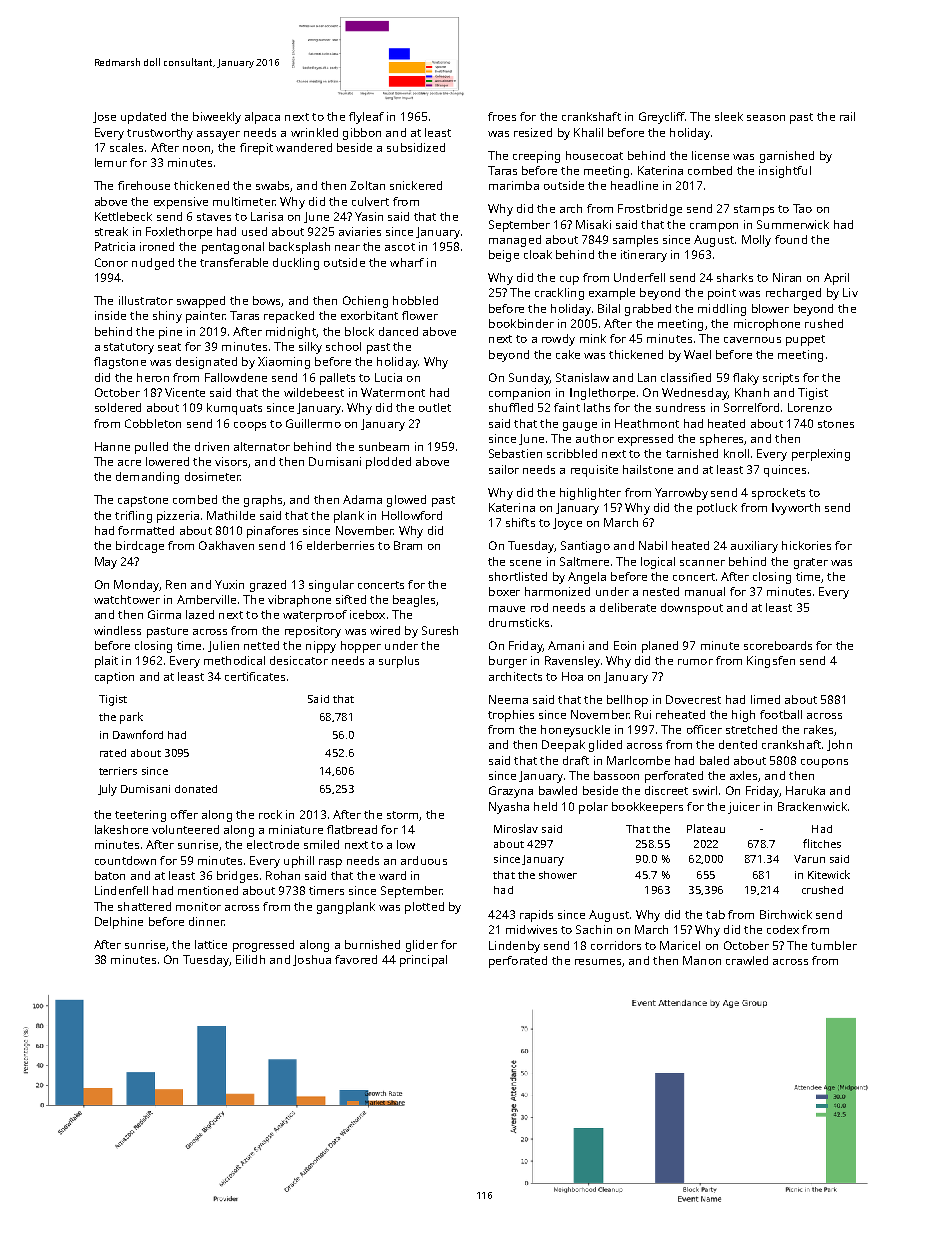 The image size is (952, 1233). I want to click on Amberville, so click(206, 599).
